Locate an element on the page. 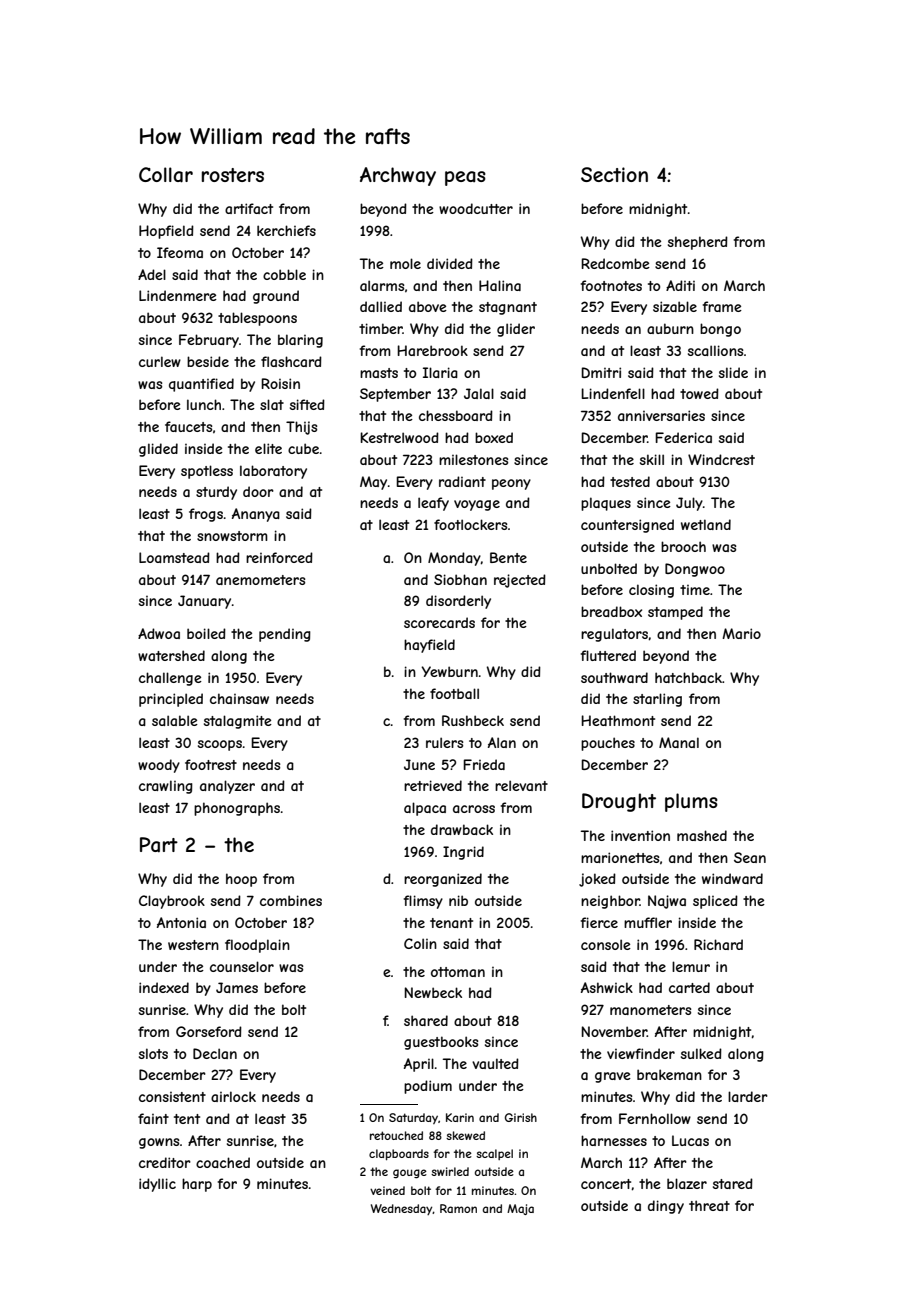 This page has height=1316, width=908. shepherd is located at coordinates (698, 243).
